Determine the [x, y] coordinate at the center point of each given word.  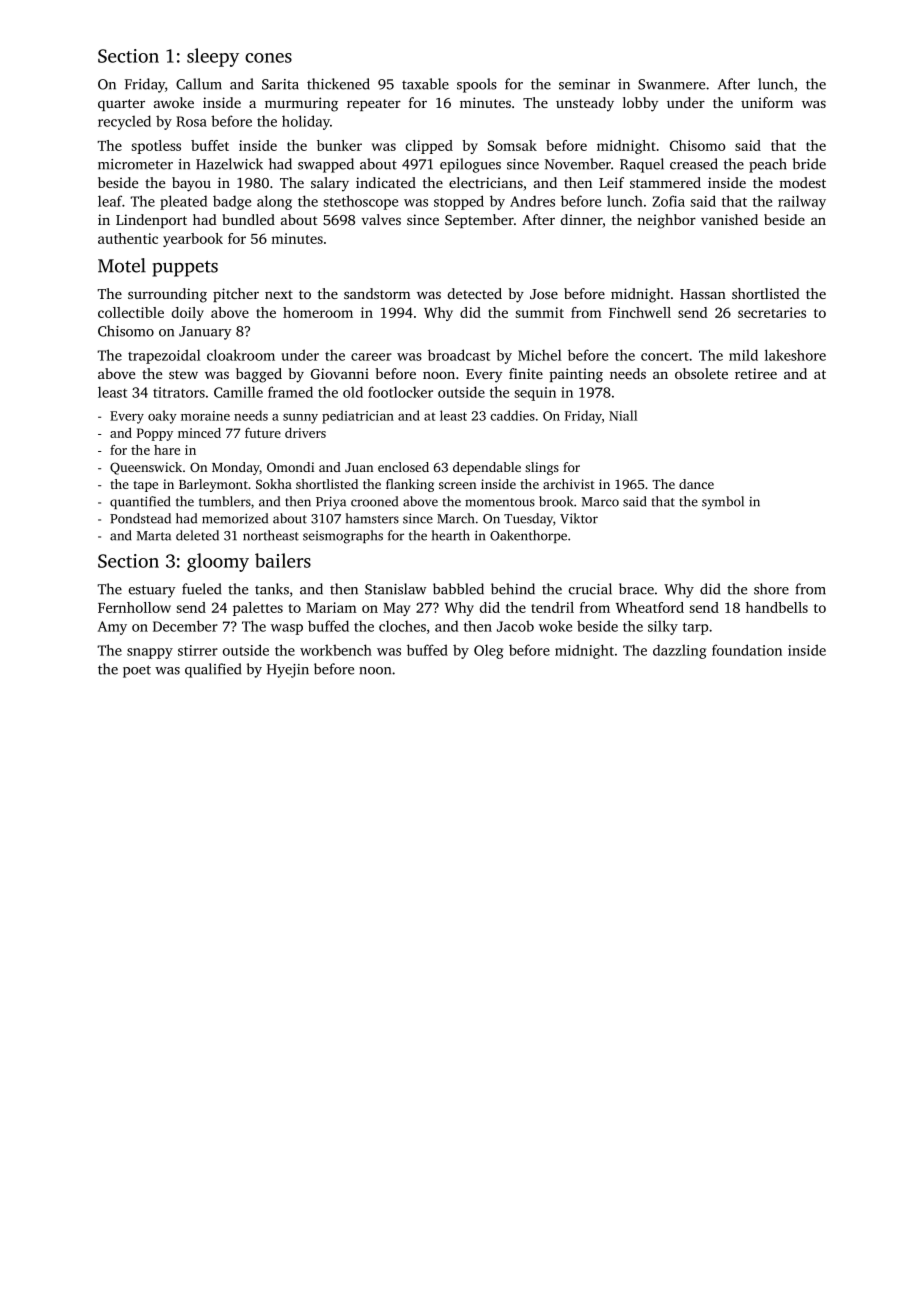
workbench [336, 650]
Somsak [512, 145]
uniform [767, 102]
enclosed [403, 467]
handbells [777, 607]
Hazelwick [229, 164]
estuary [152, 591]
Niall [623, 415]
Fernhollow [134, 607]
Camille [238, 392]
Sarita [280, 84]
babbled [458, 589]
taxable [425, 84]
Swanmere [671, 84]
